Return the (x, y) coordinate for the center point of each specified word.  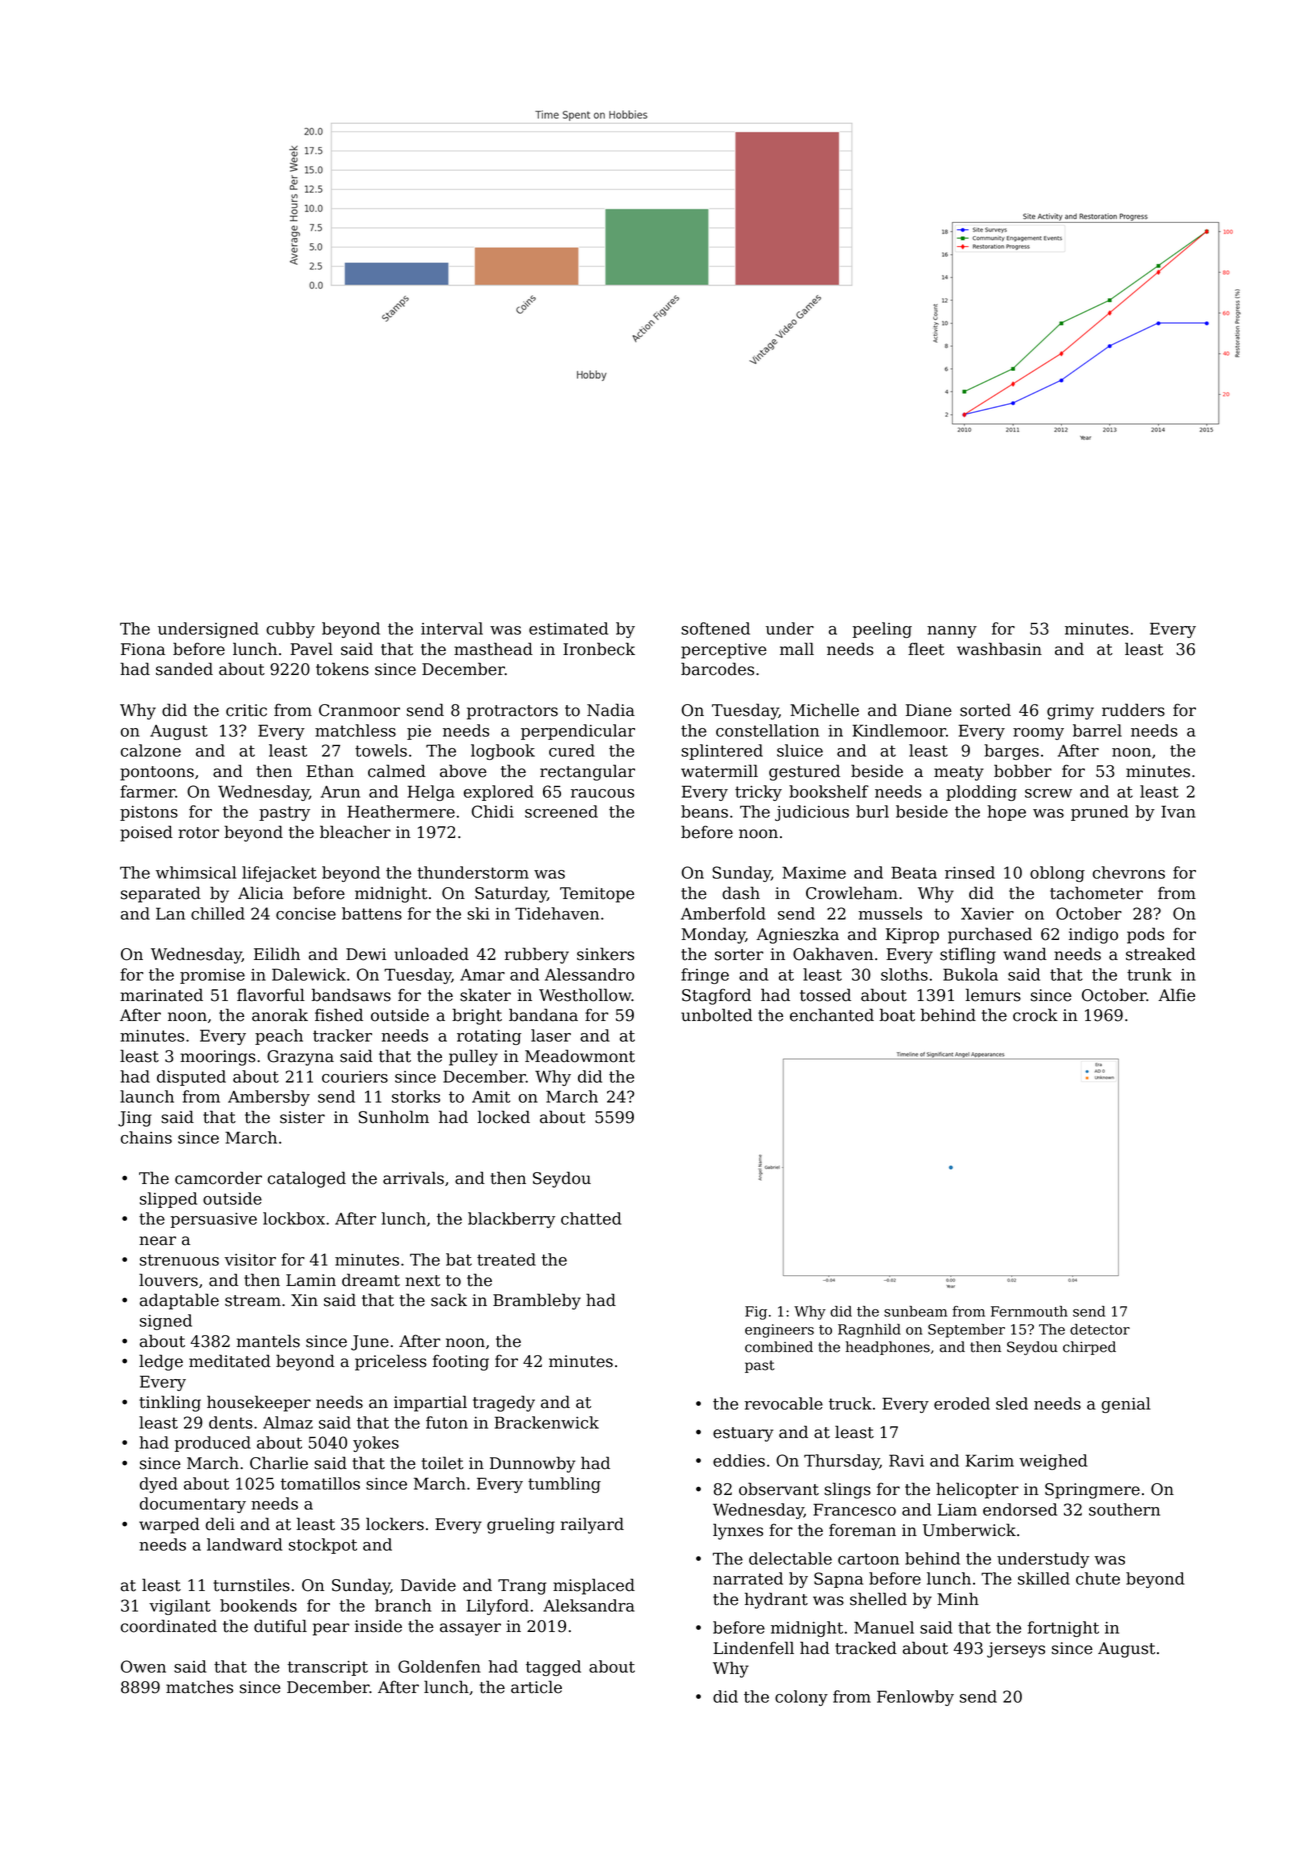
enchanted (832, 1015)
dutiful (280, 1626)
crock (1035, 1015)
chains (146, 1137)
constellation (767, 730)
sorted (985, 710)
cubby (290, 630)
